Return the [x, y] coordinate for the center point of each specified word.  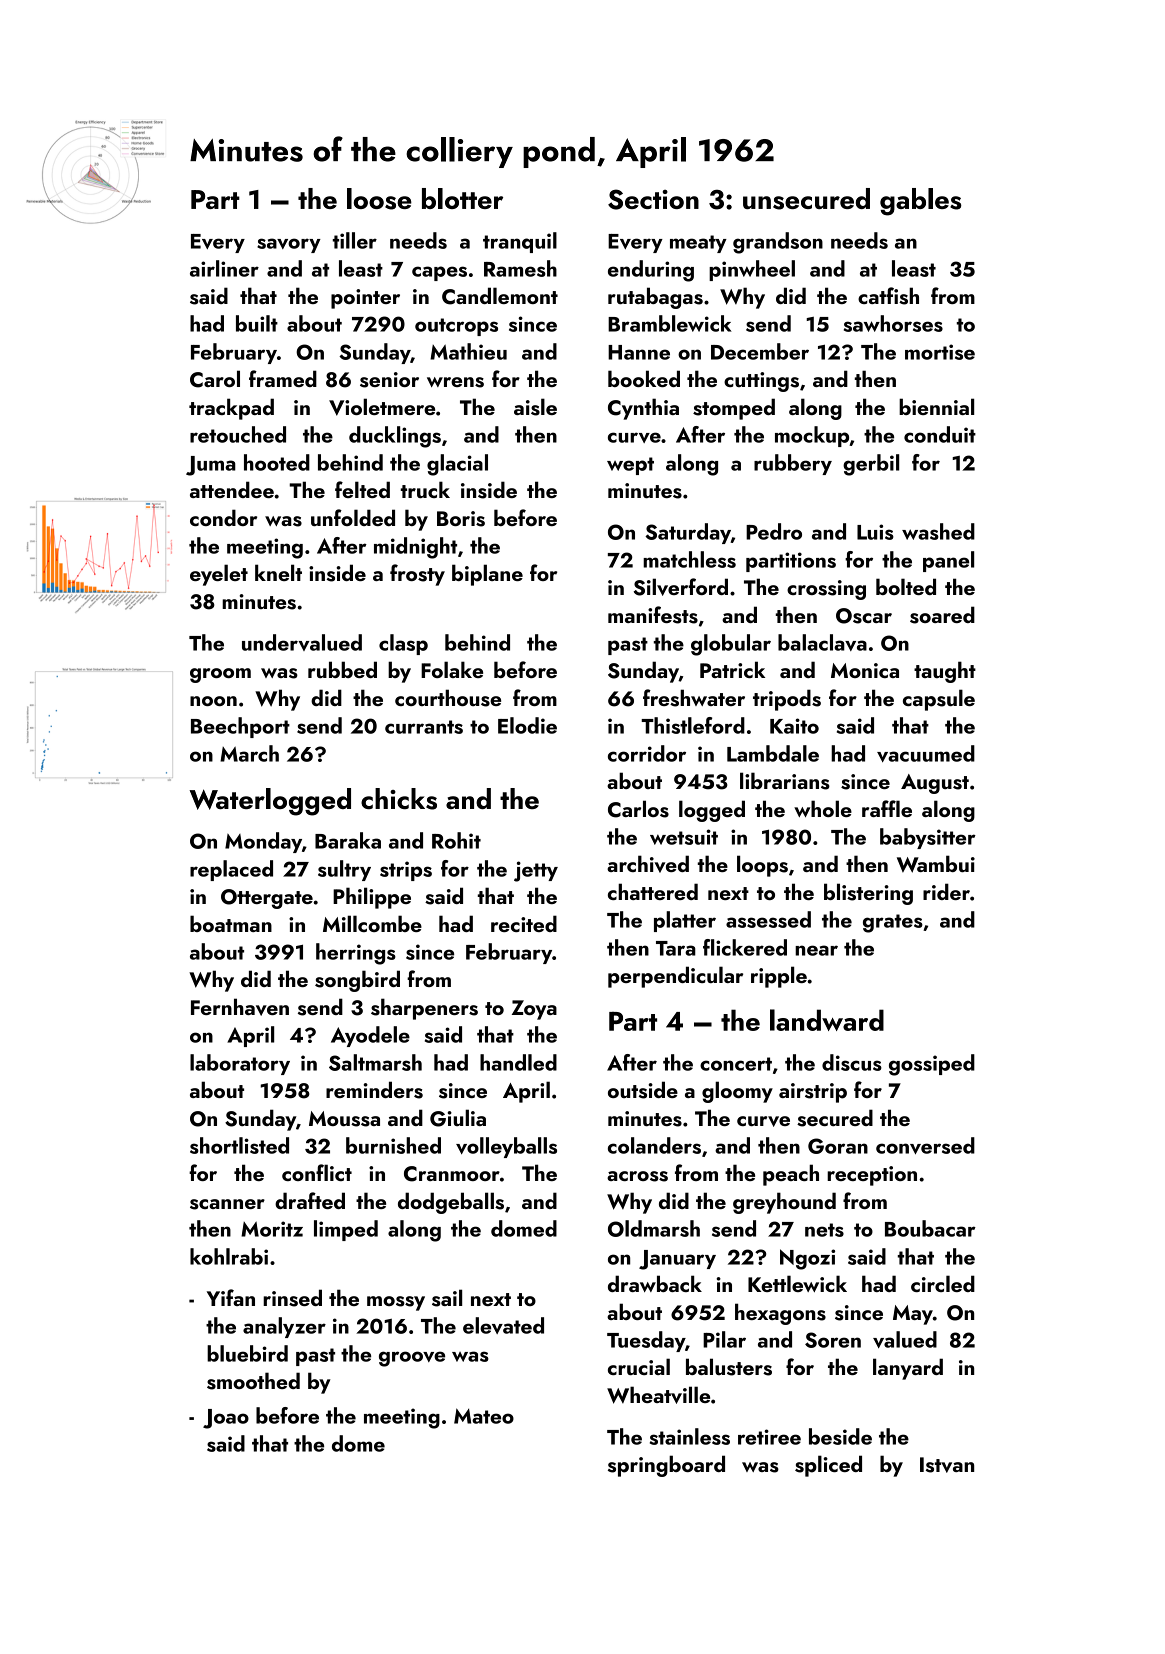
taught [945, 672]
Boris [461, 519]
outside [643, 1090]
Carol [215, 379]
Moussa [344, 1119]
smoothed [253, 1381]
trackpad [231, 409]
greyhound [784, 1203]
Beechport [240, 727]
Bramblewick [670, 323]
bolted [906, 586]
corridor [647, 753]
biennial [936, 406]
